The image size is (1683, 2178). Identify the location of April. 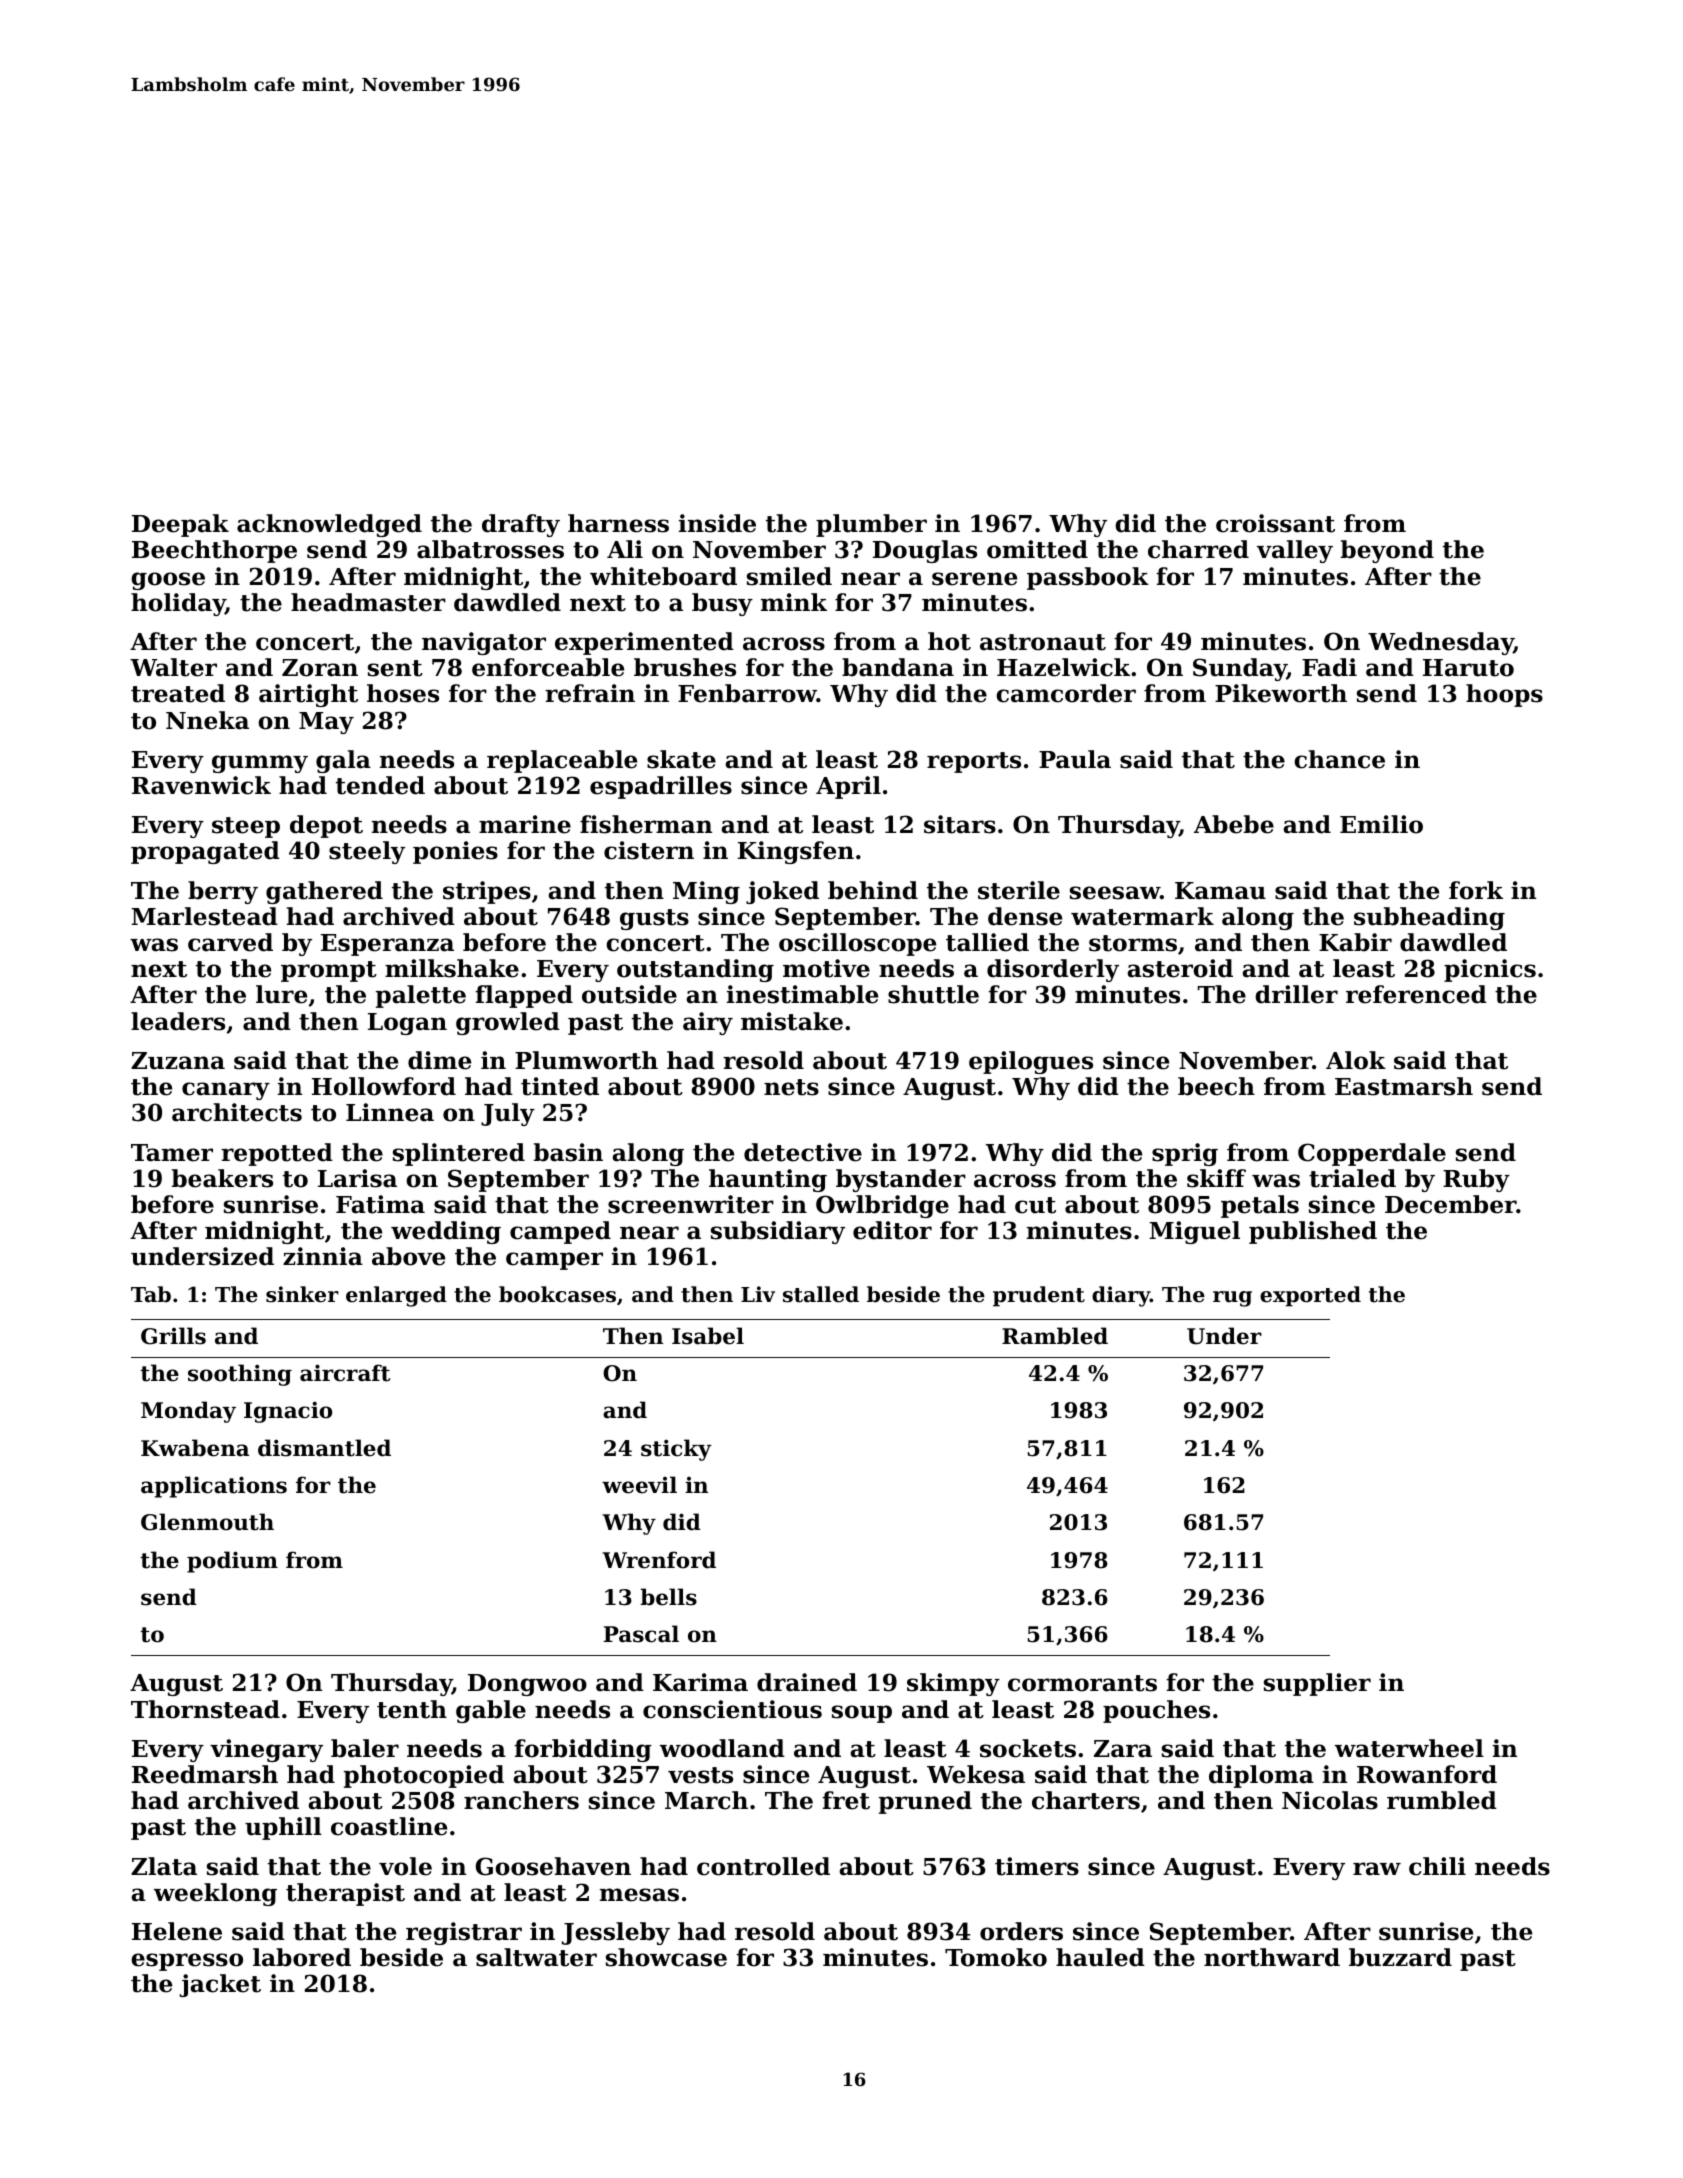
(848, 787).
